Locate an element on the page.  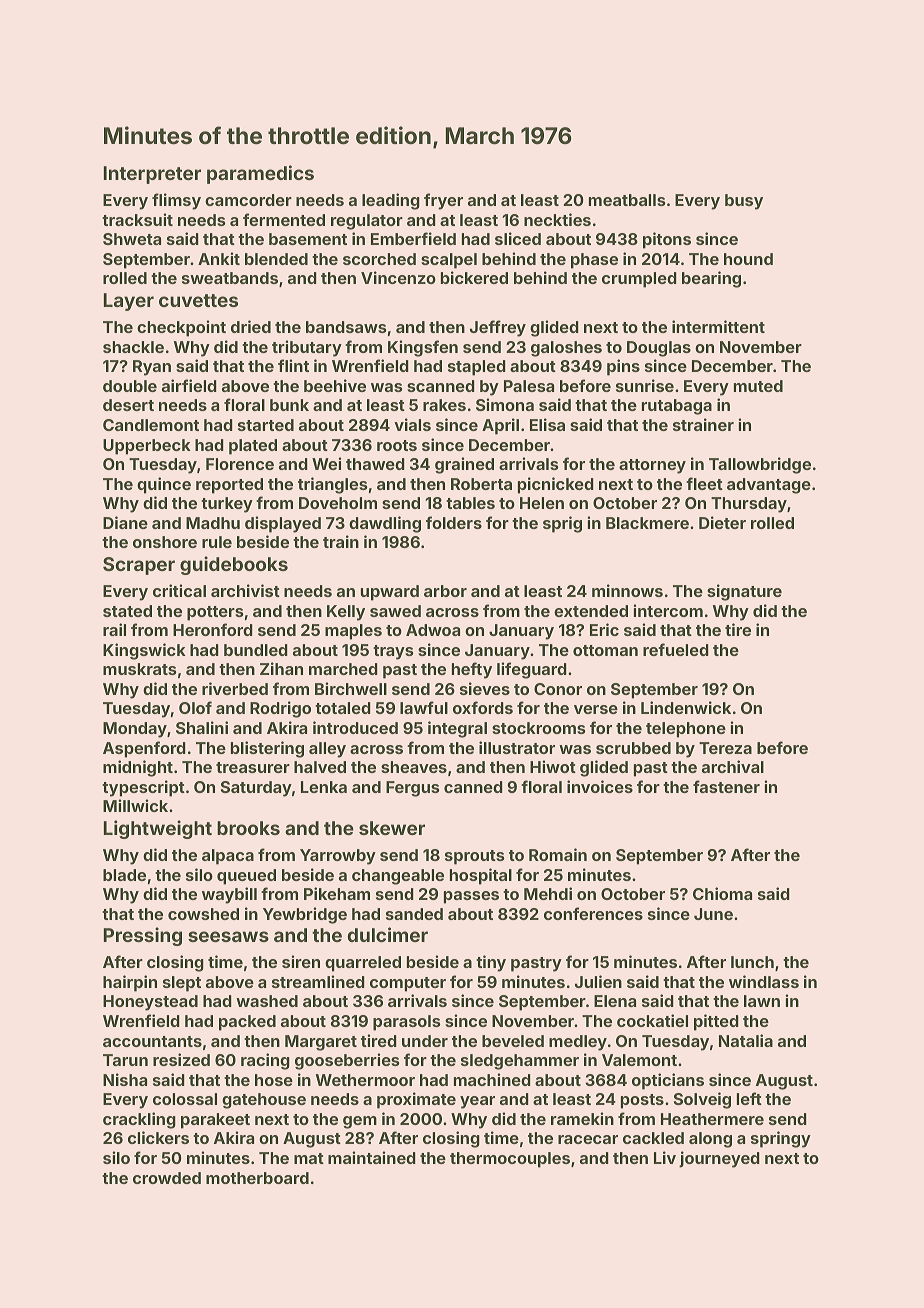
scalpel is located at coordinates (449, 261).
